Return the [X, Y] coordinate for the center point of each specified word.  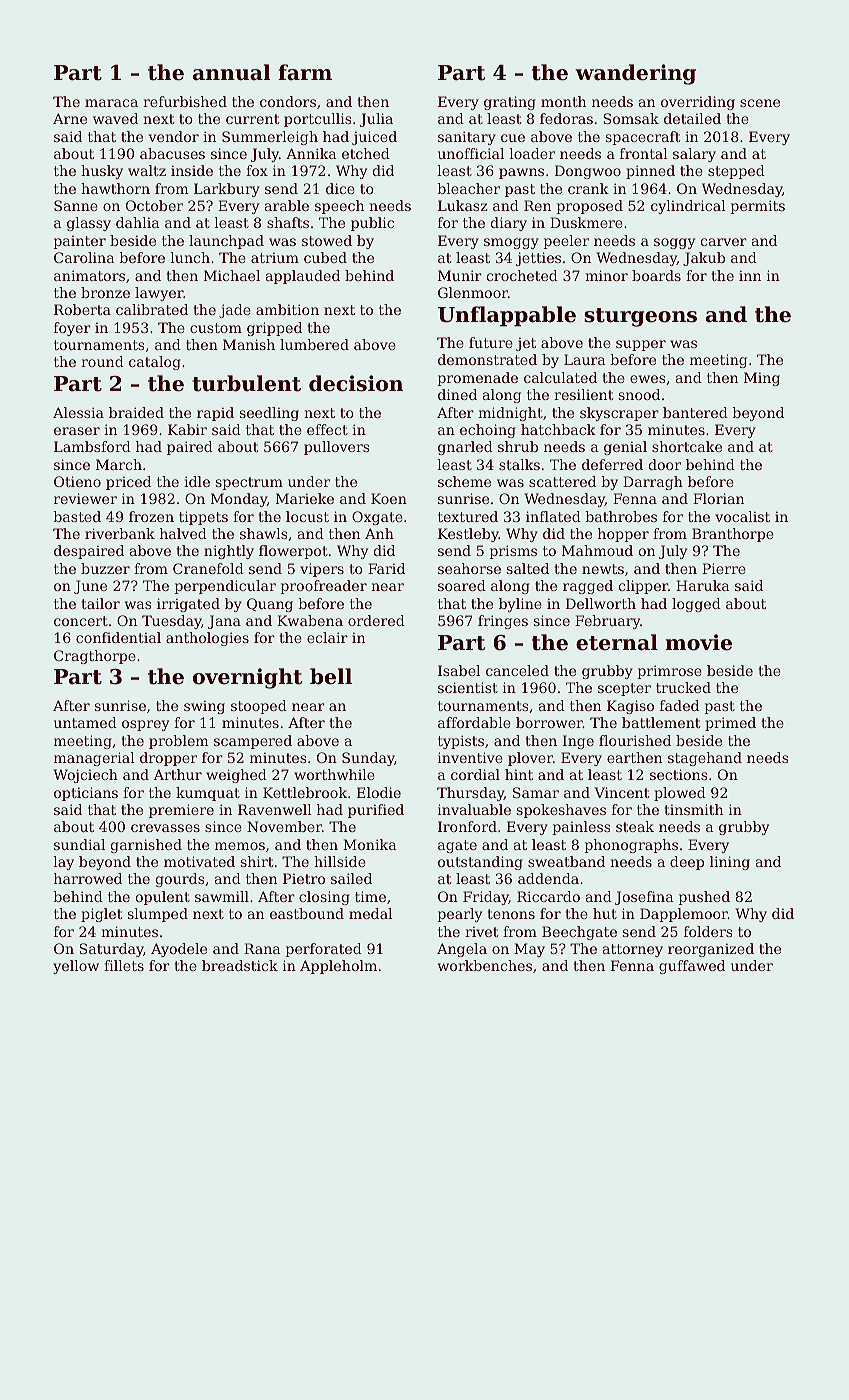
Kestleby [468, 535]
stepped [736, 172]
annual [232, 72]
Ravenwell [275, 809]
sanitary [467, 138]
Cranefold [208, 568]
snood [639, 394]
